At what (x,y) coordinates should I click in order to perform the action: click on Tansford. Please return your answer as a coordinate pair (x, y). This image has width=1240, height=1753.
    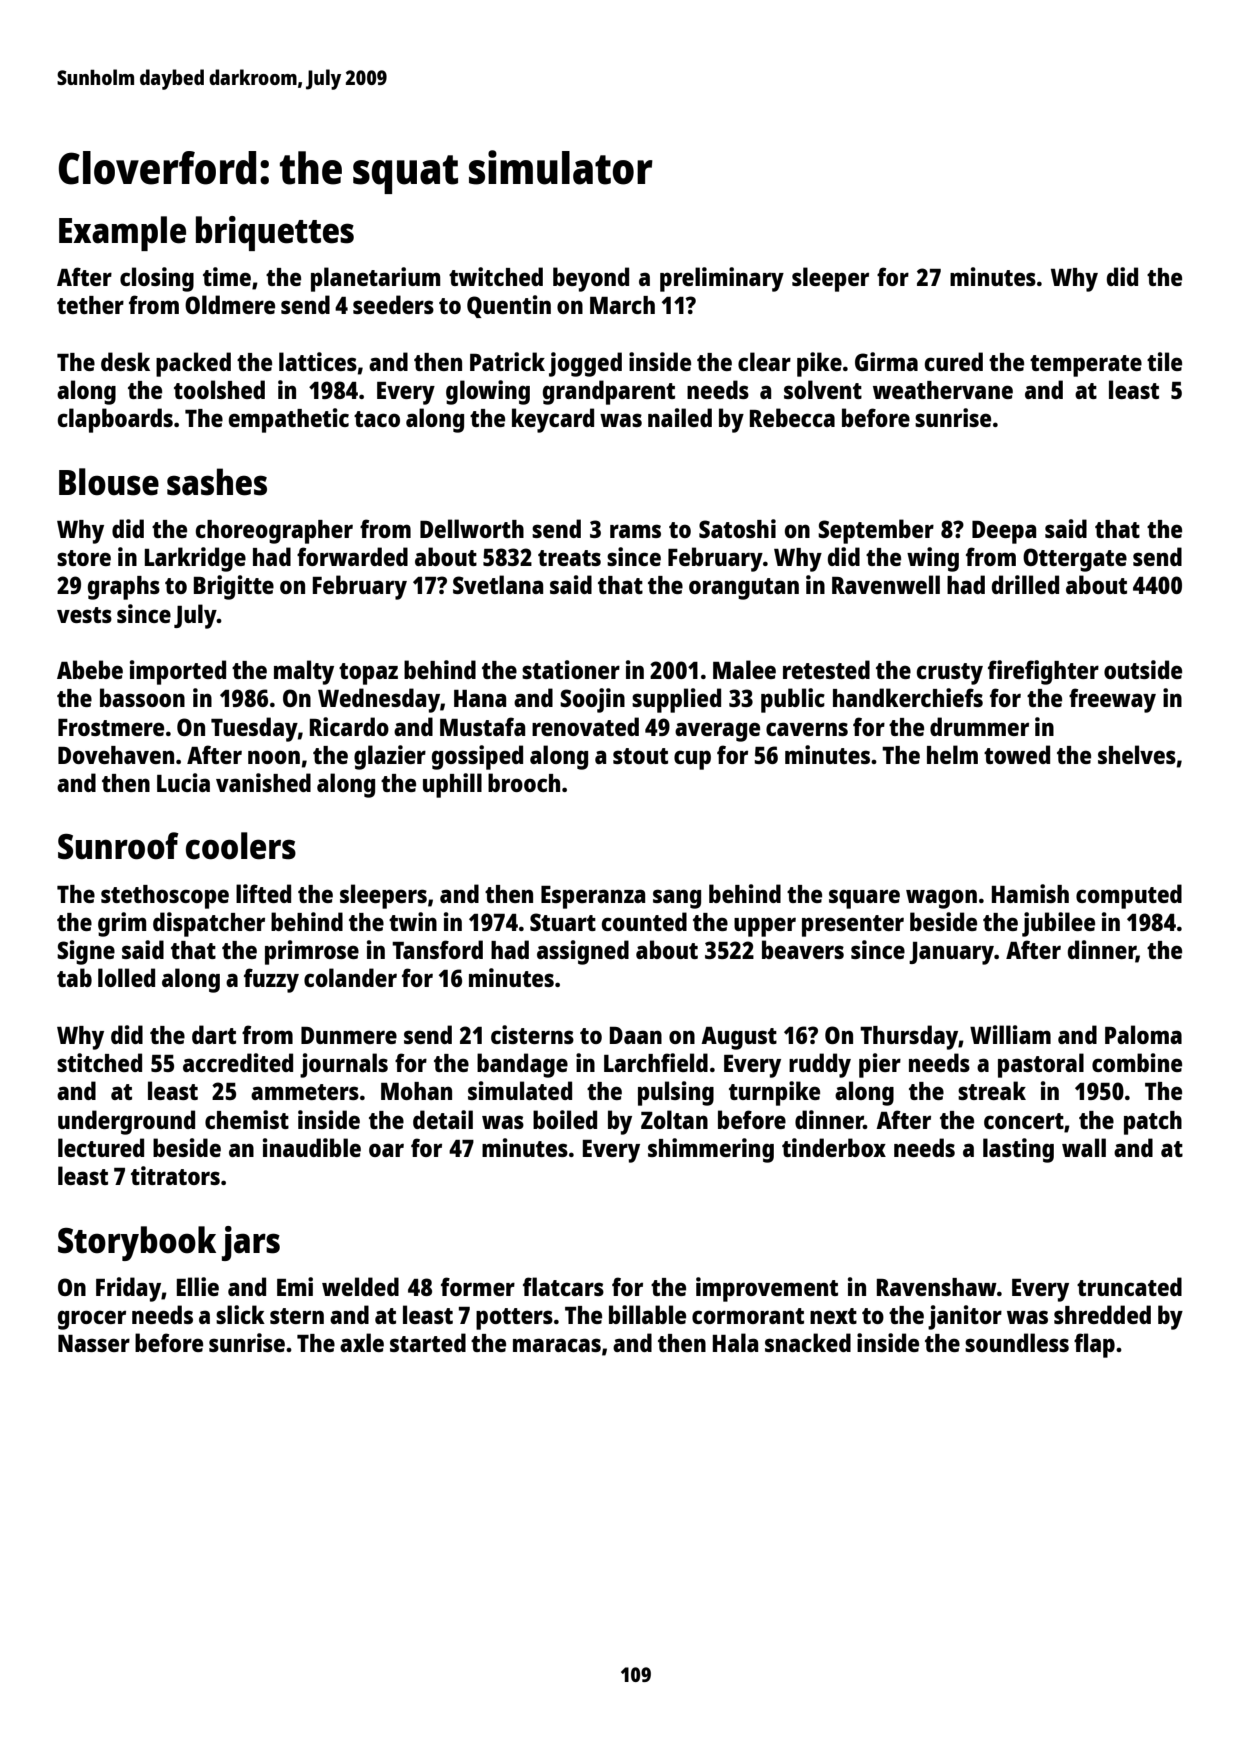
    Looking at the image, I should click on (437, 949).
